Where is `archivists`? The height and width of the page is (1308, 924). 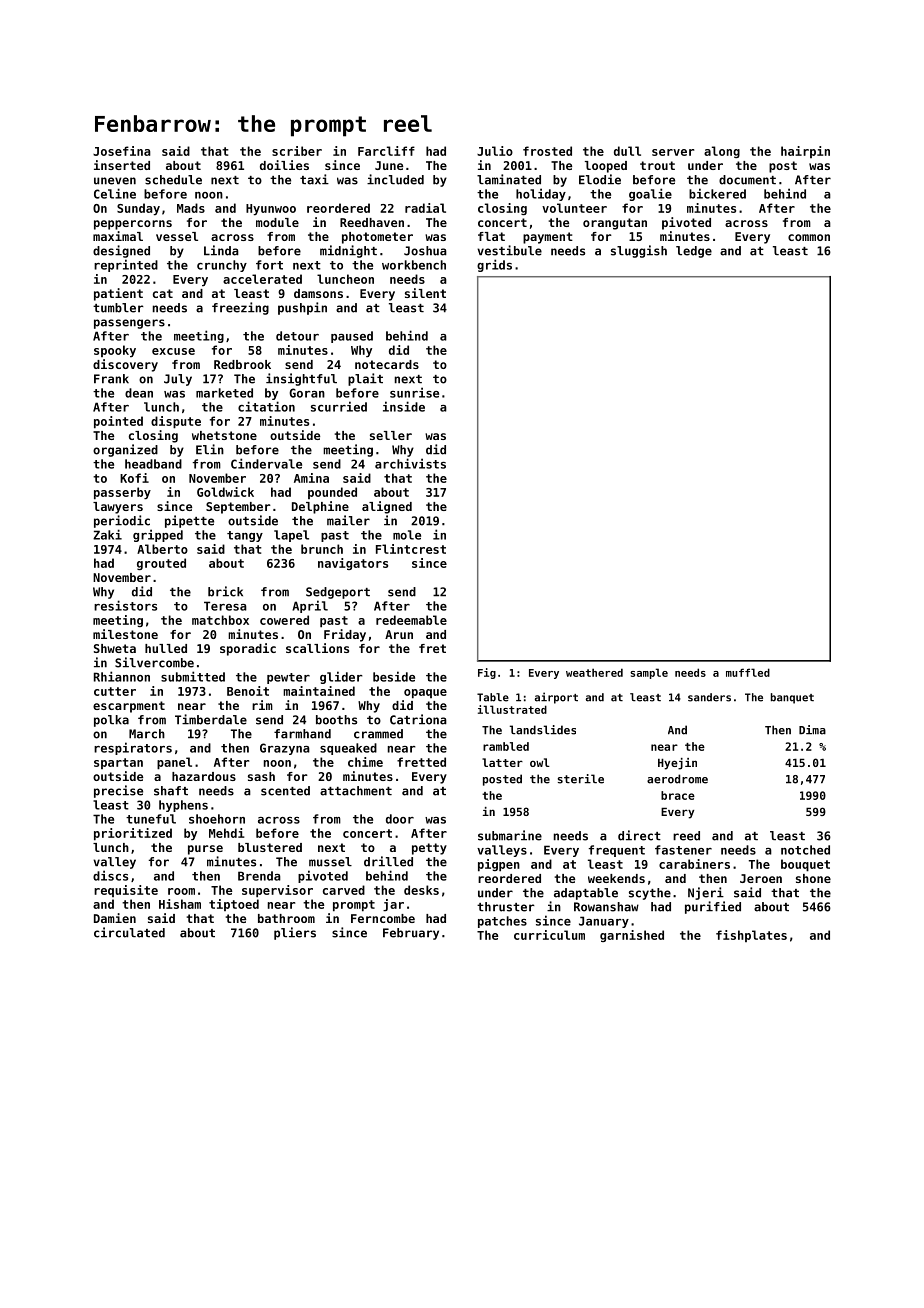 archivists is located at coordinates (410, 463).
